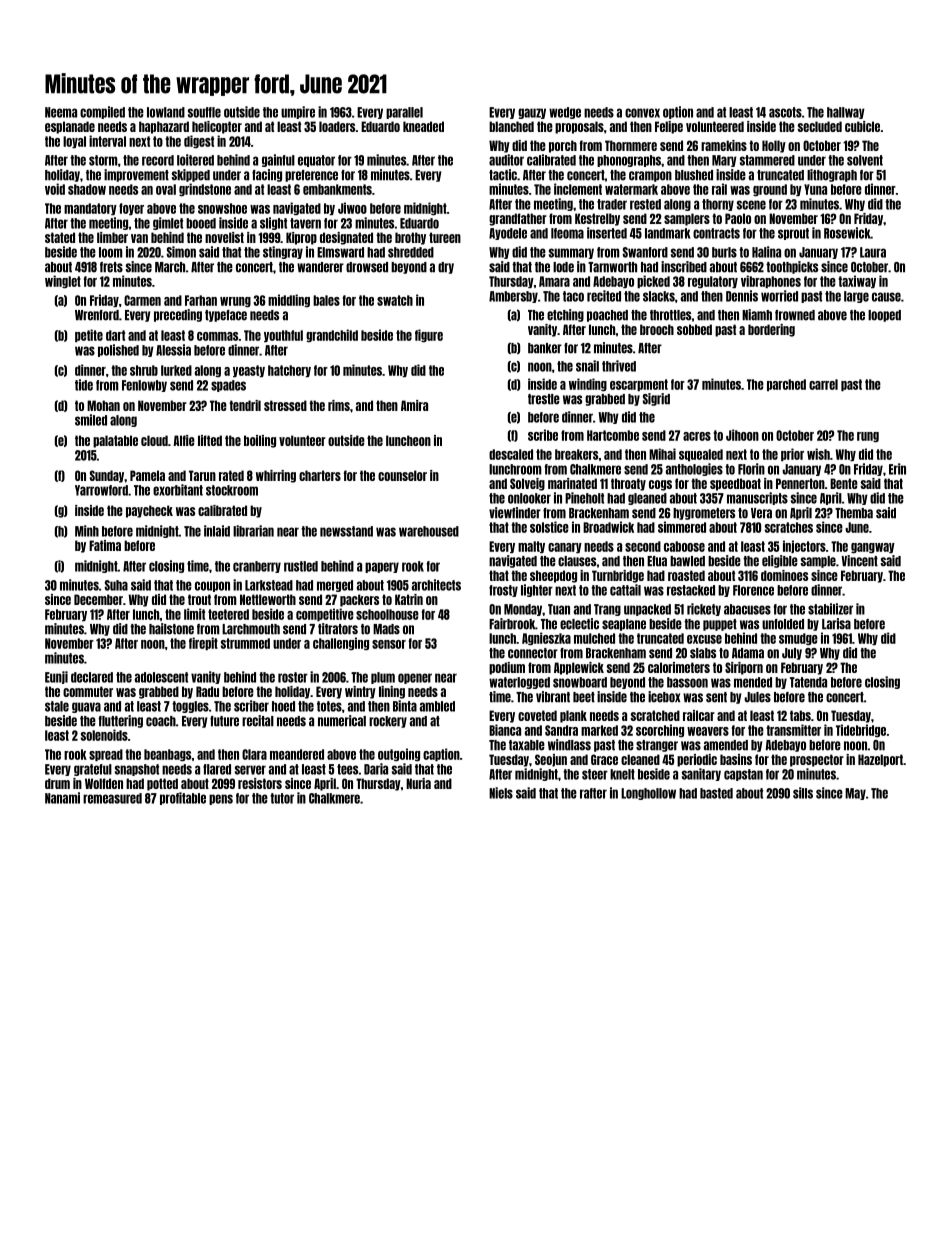 Image resolution: width=952 pixels, height=1233 pixels. I want to click on Rosewick, so click(847, 233).
